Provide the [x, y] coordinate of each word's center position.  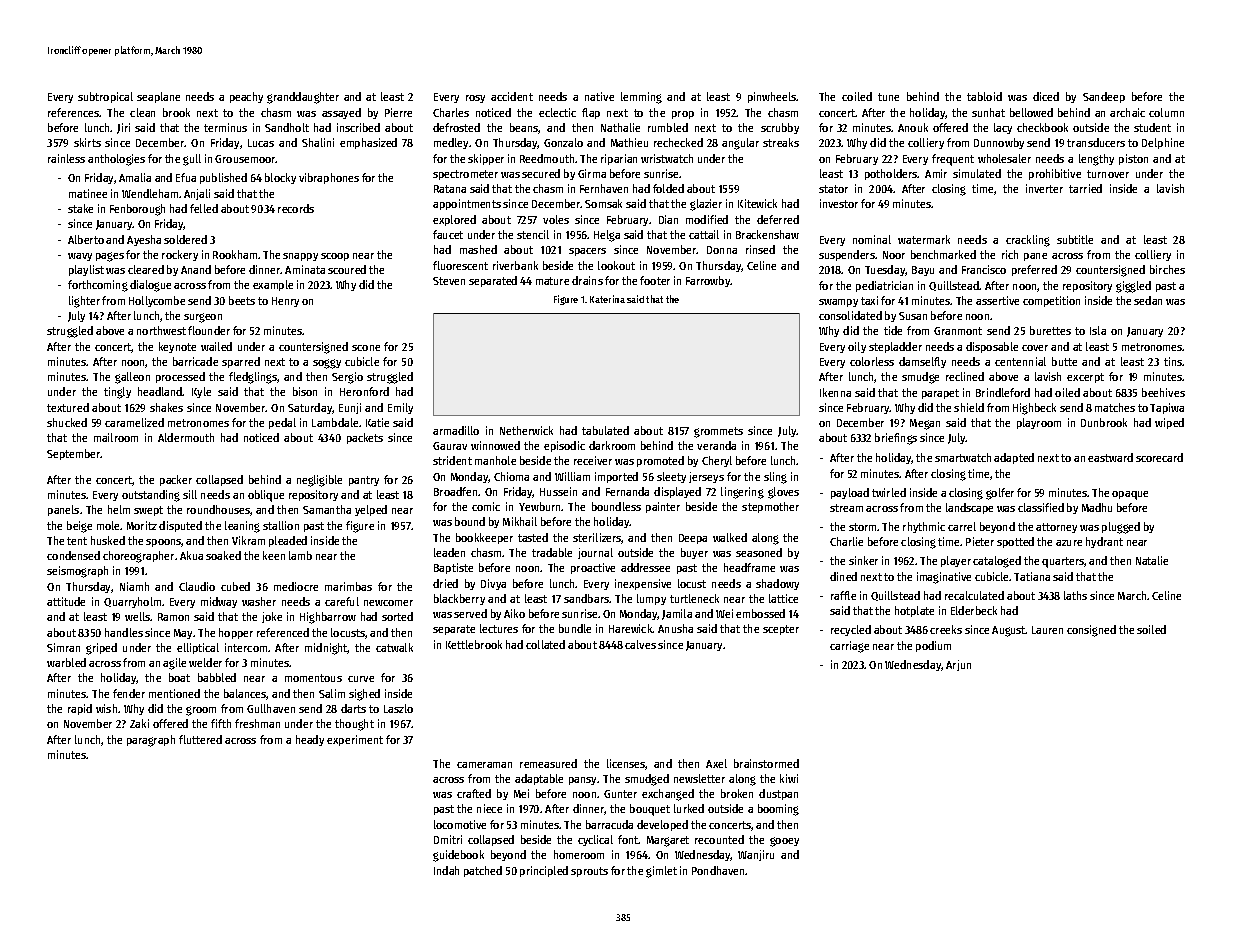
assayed [341, 113]
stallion [281, 525]
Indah [446, 870]
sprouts [589, 872]
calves [640, 644]
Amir [936, 173]
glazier [706, 205]
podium [933, 646]
